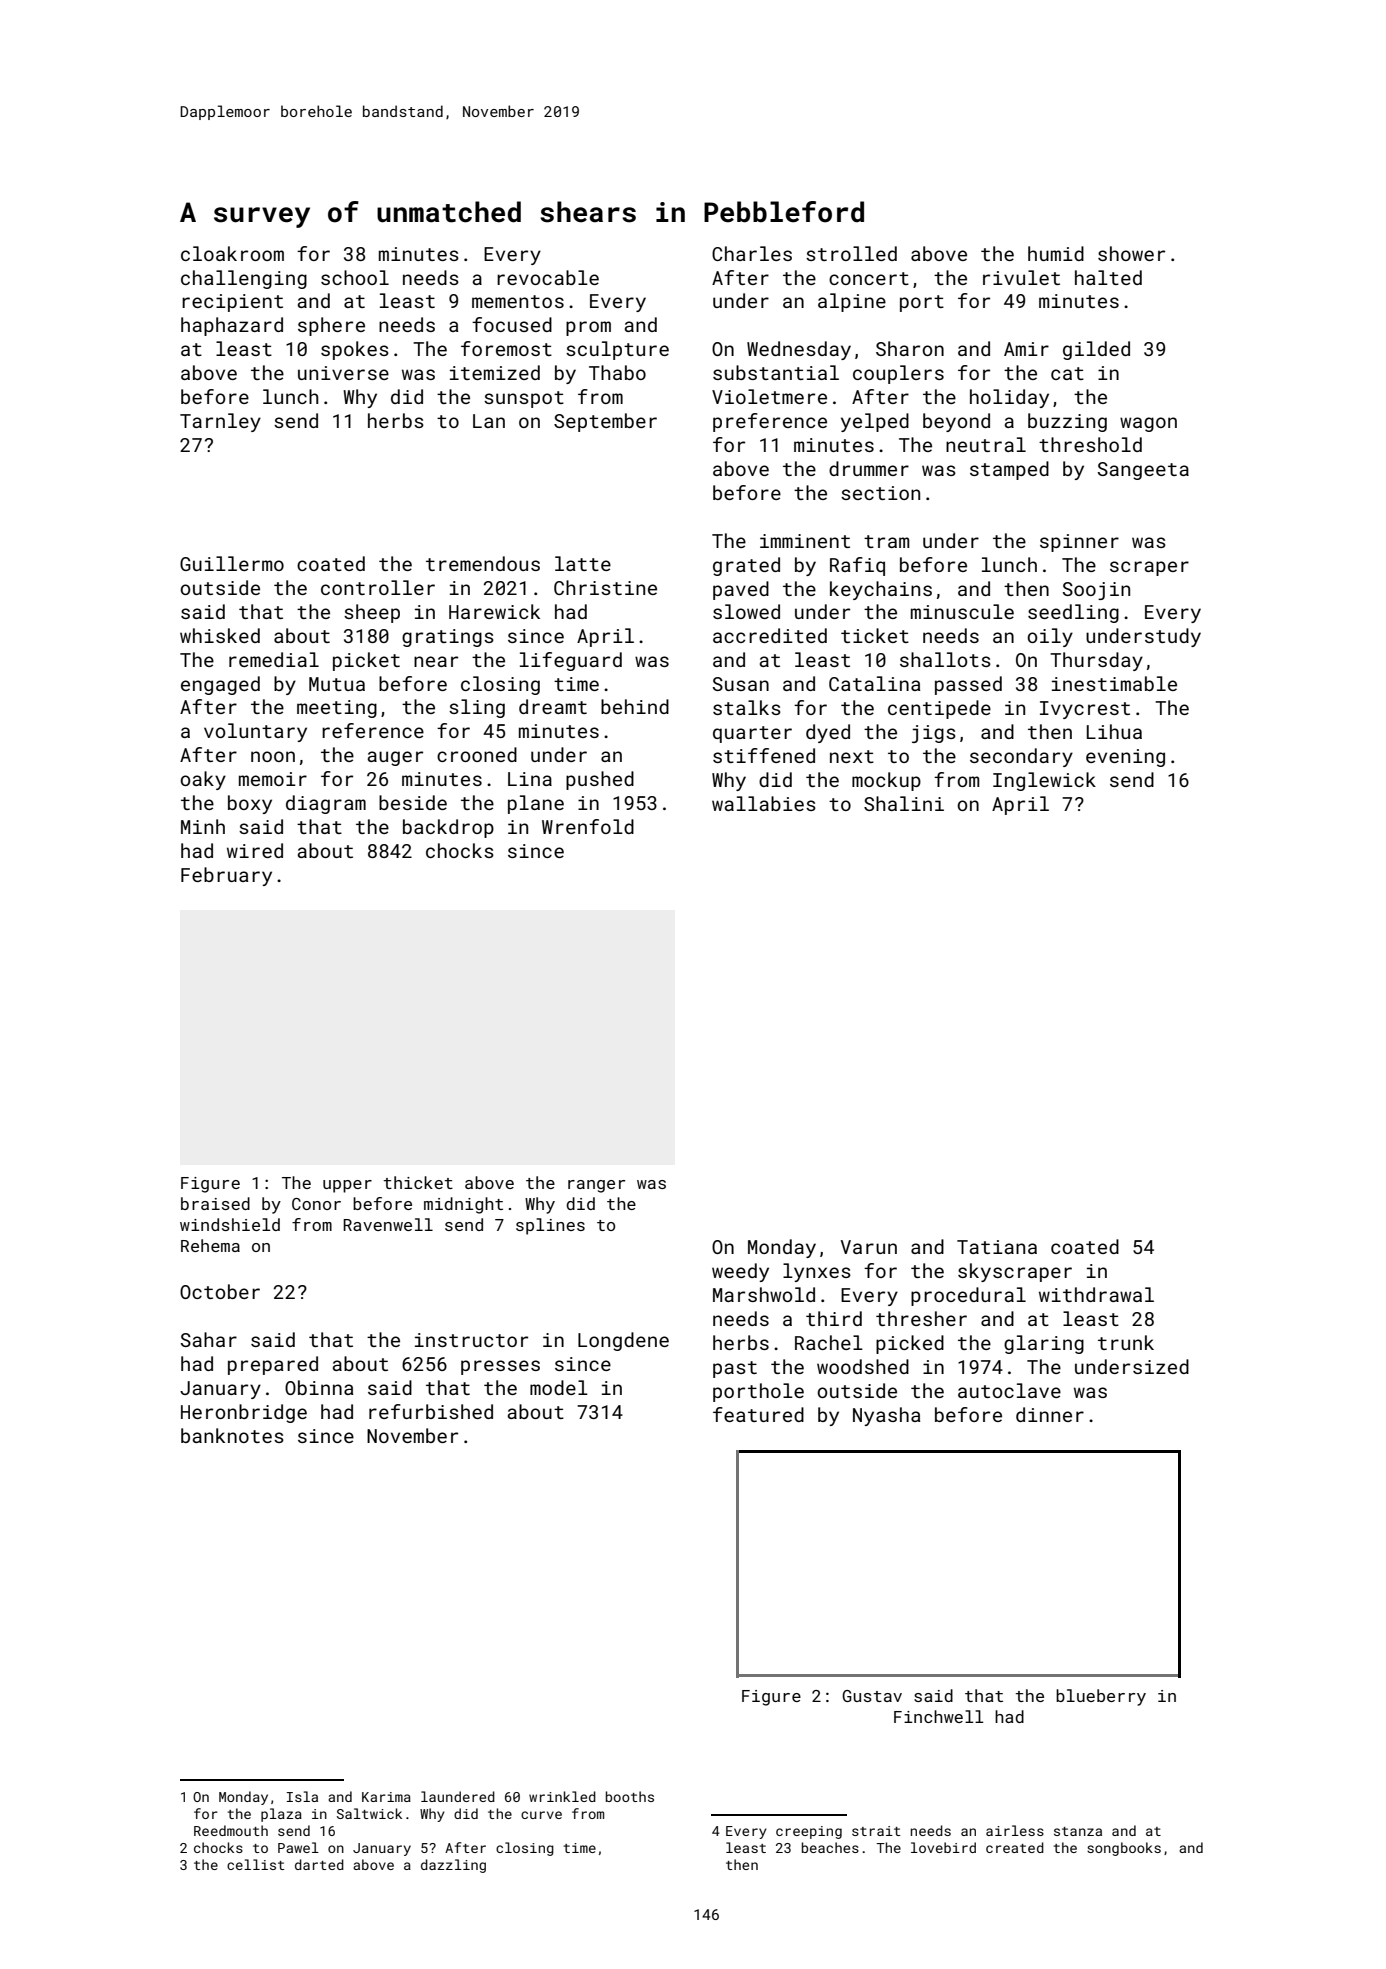 This image has width=1386, height=1969. Describe the element at coordinates (256, 1864) in the image. I see `cellist` at that location.
